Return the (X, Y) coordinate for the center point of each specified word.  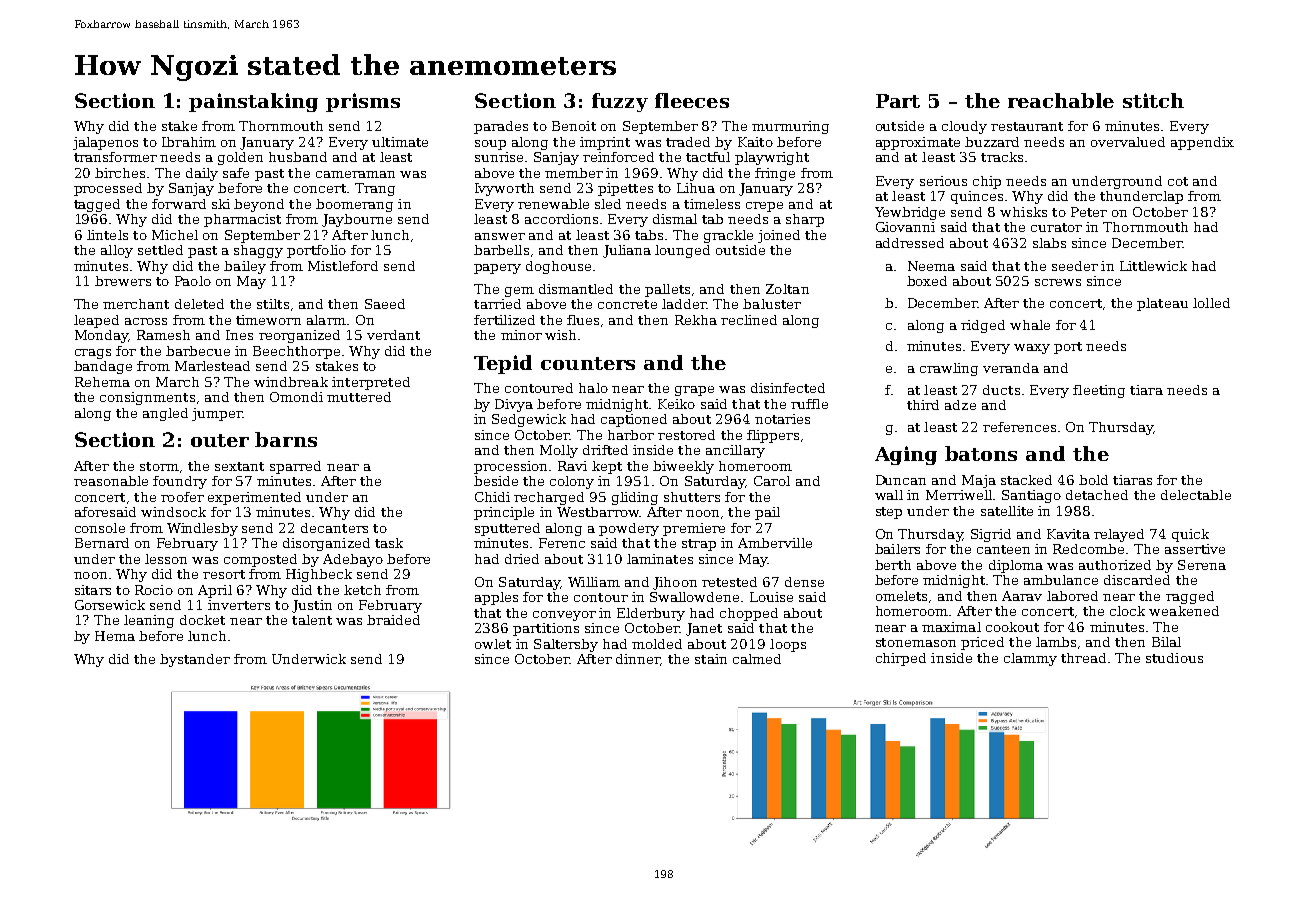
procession (510, 467)
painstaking (253, 102)
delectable (1196, 495)
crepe (764, 207)
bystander (195, 660)
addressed (910, 243)
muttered (359, 397)
